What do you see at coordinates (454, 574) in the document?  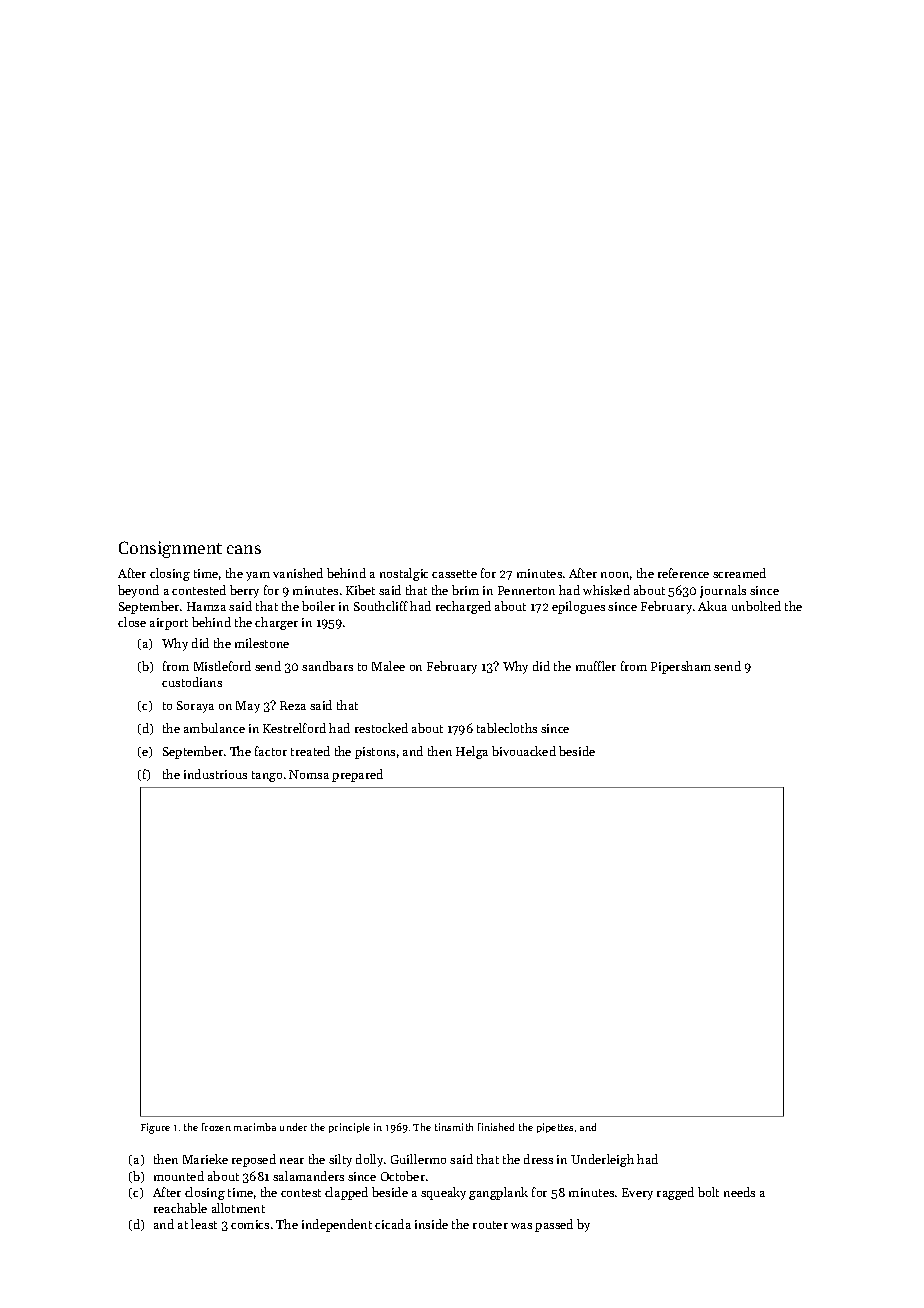 I see `cassette` at bounding box center [454, 574].
